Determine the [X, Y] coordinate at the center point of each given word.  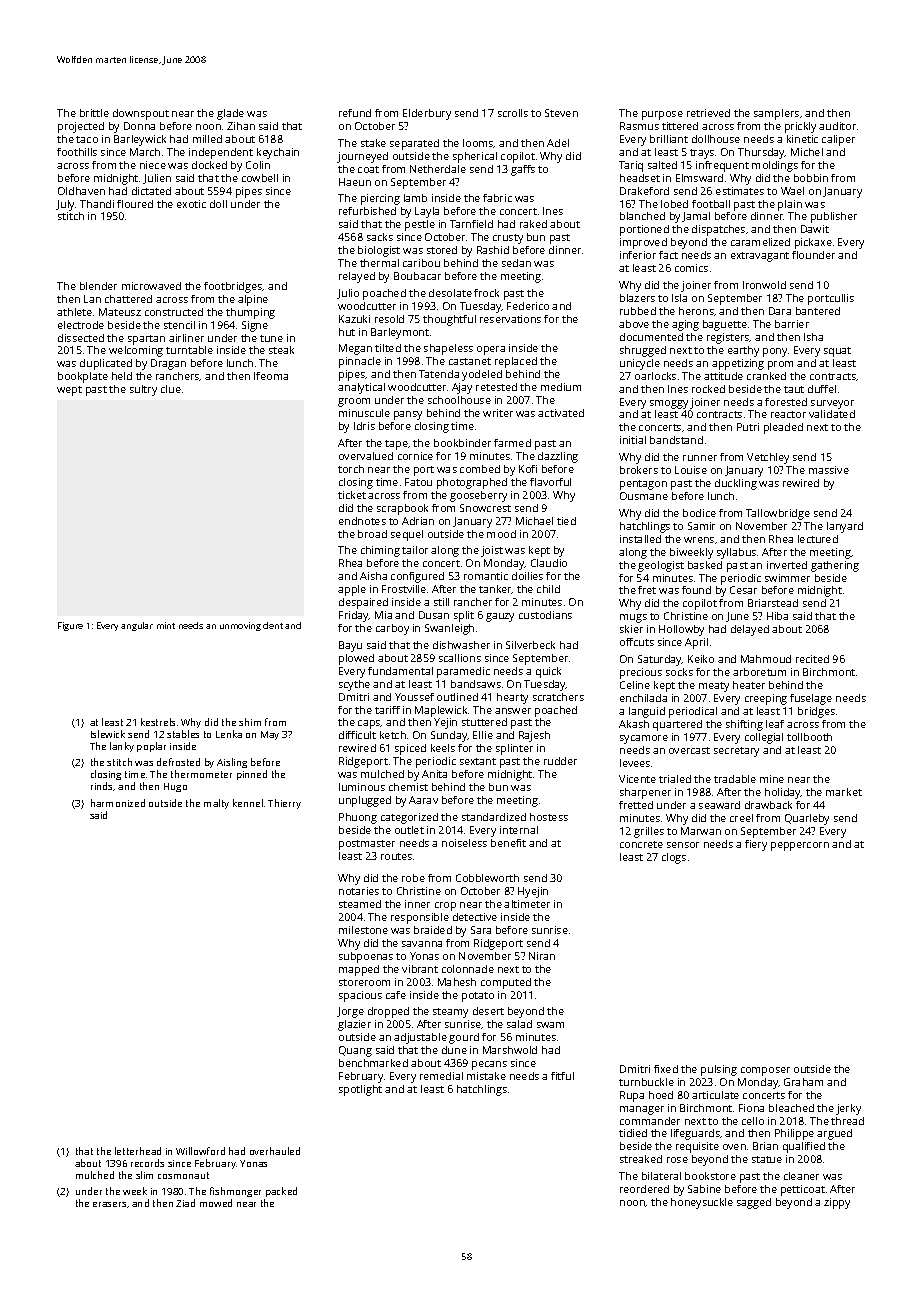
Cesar [743, 590]
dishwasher [461, 645]
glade [230, 114]
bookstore [710, 1176]
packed [281, 1192]
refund [355, 113]
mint [166, 625]
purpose [662, 115]
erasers [109, 1204]
